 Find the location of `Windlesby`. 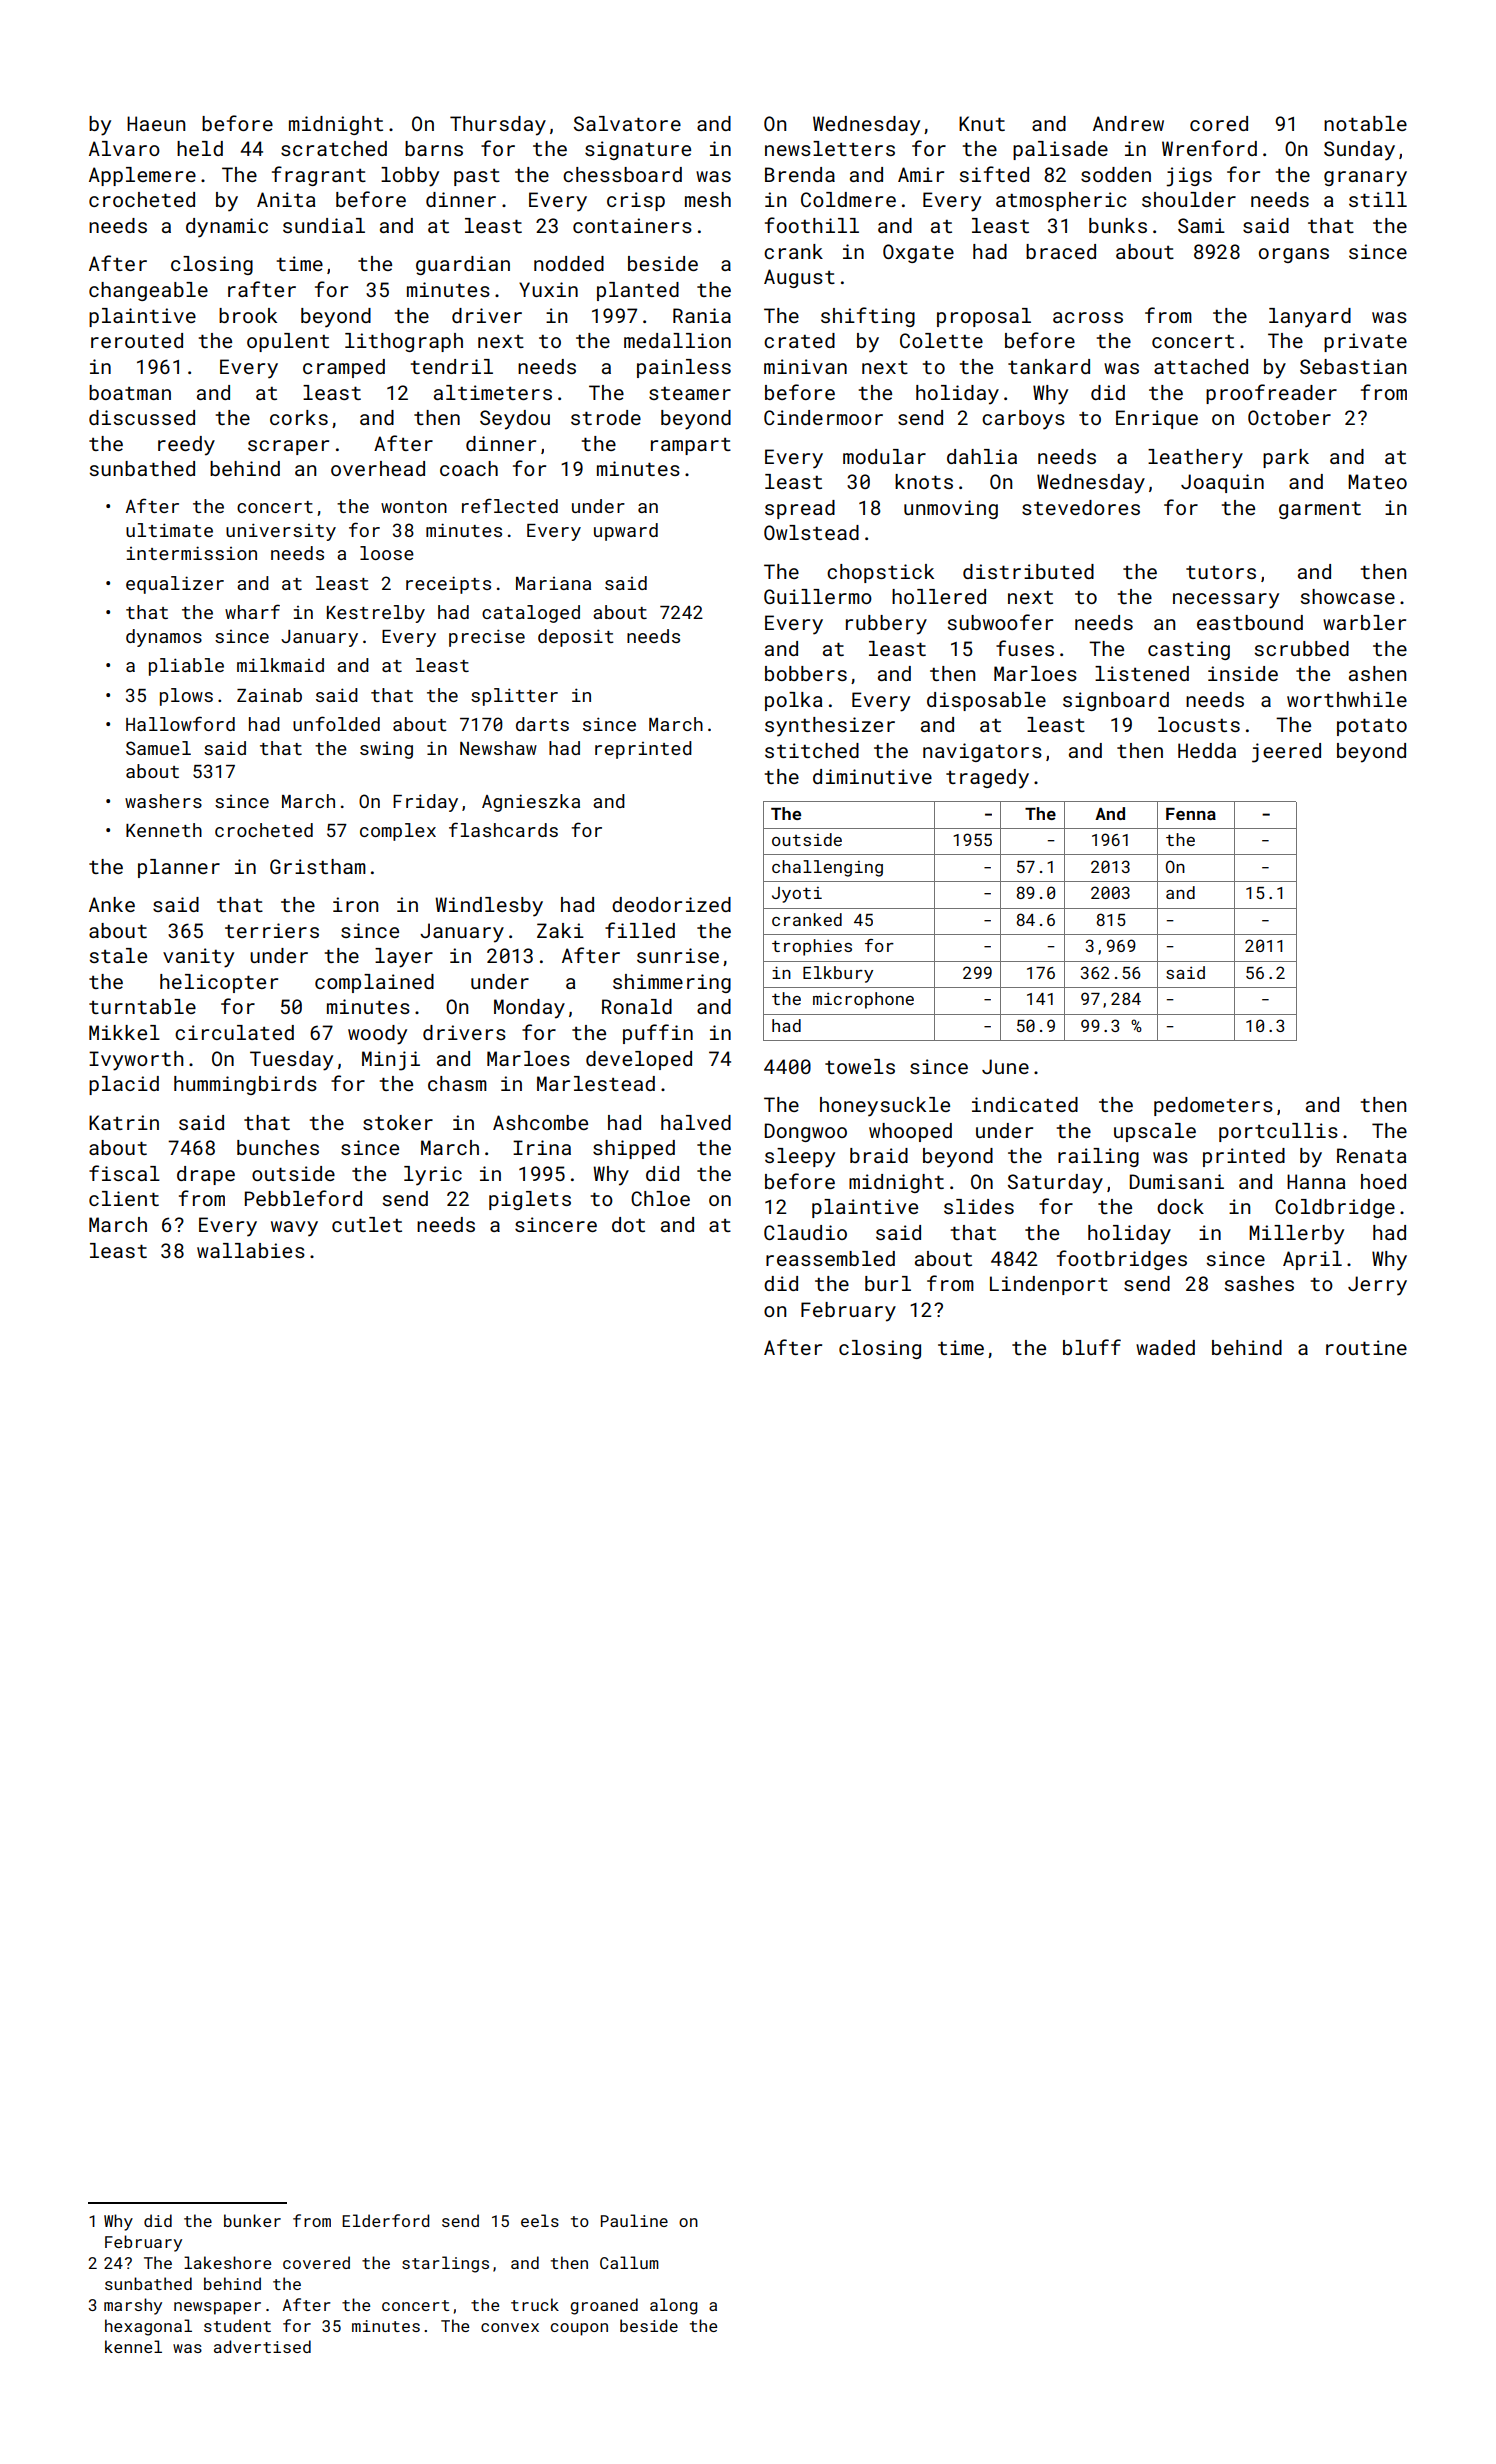

Windlesby is located at coordinates (489, 907).
